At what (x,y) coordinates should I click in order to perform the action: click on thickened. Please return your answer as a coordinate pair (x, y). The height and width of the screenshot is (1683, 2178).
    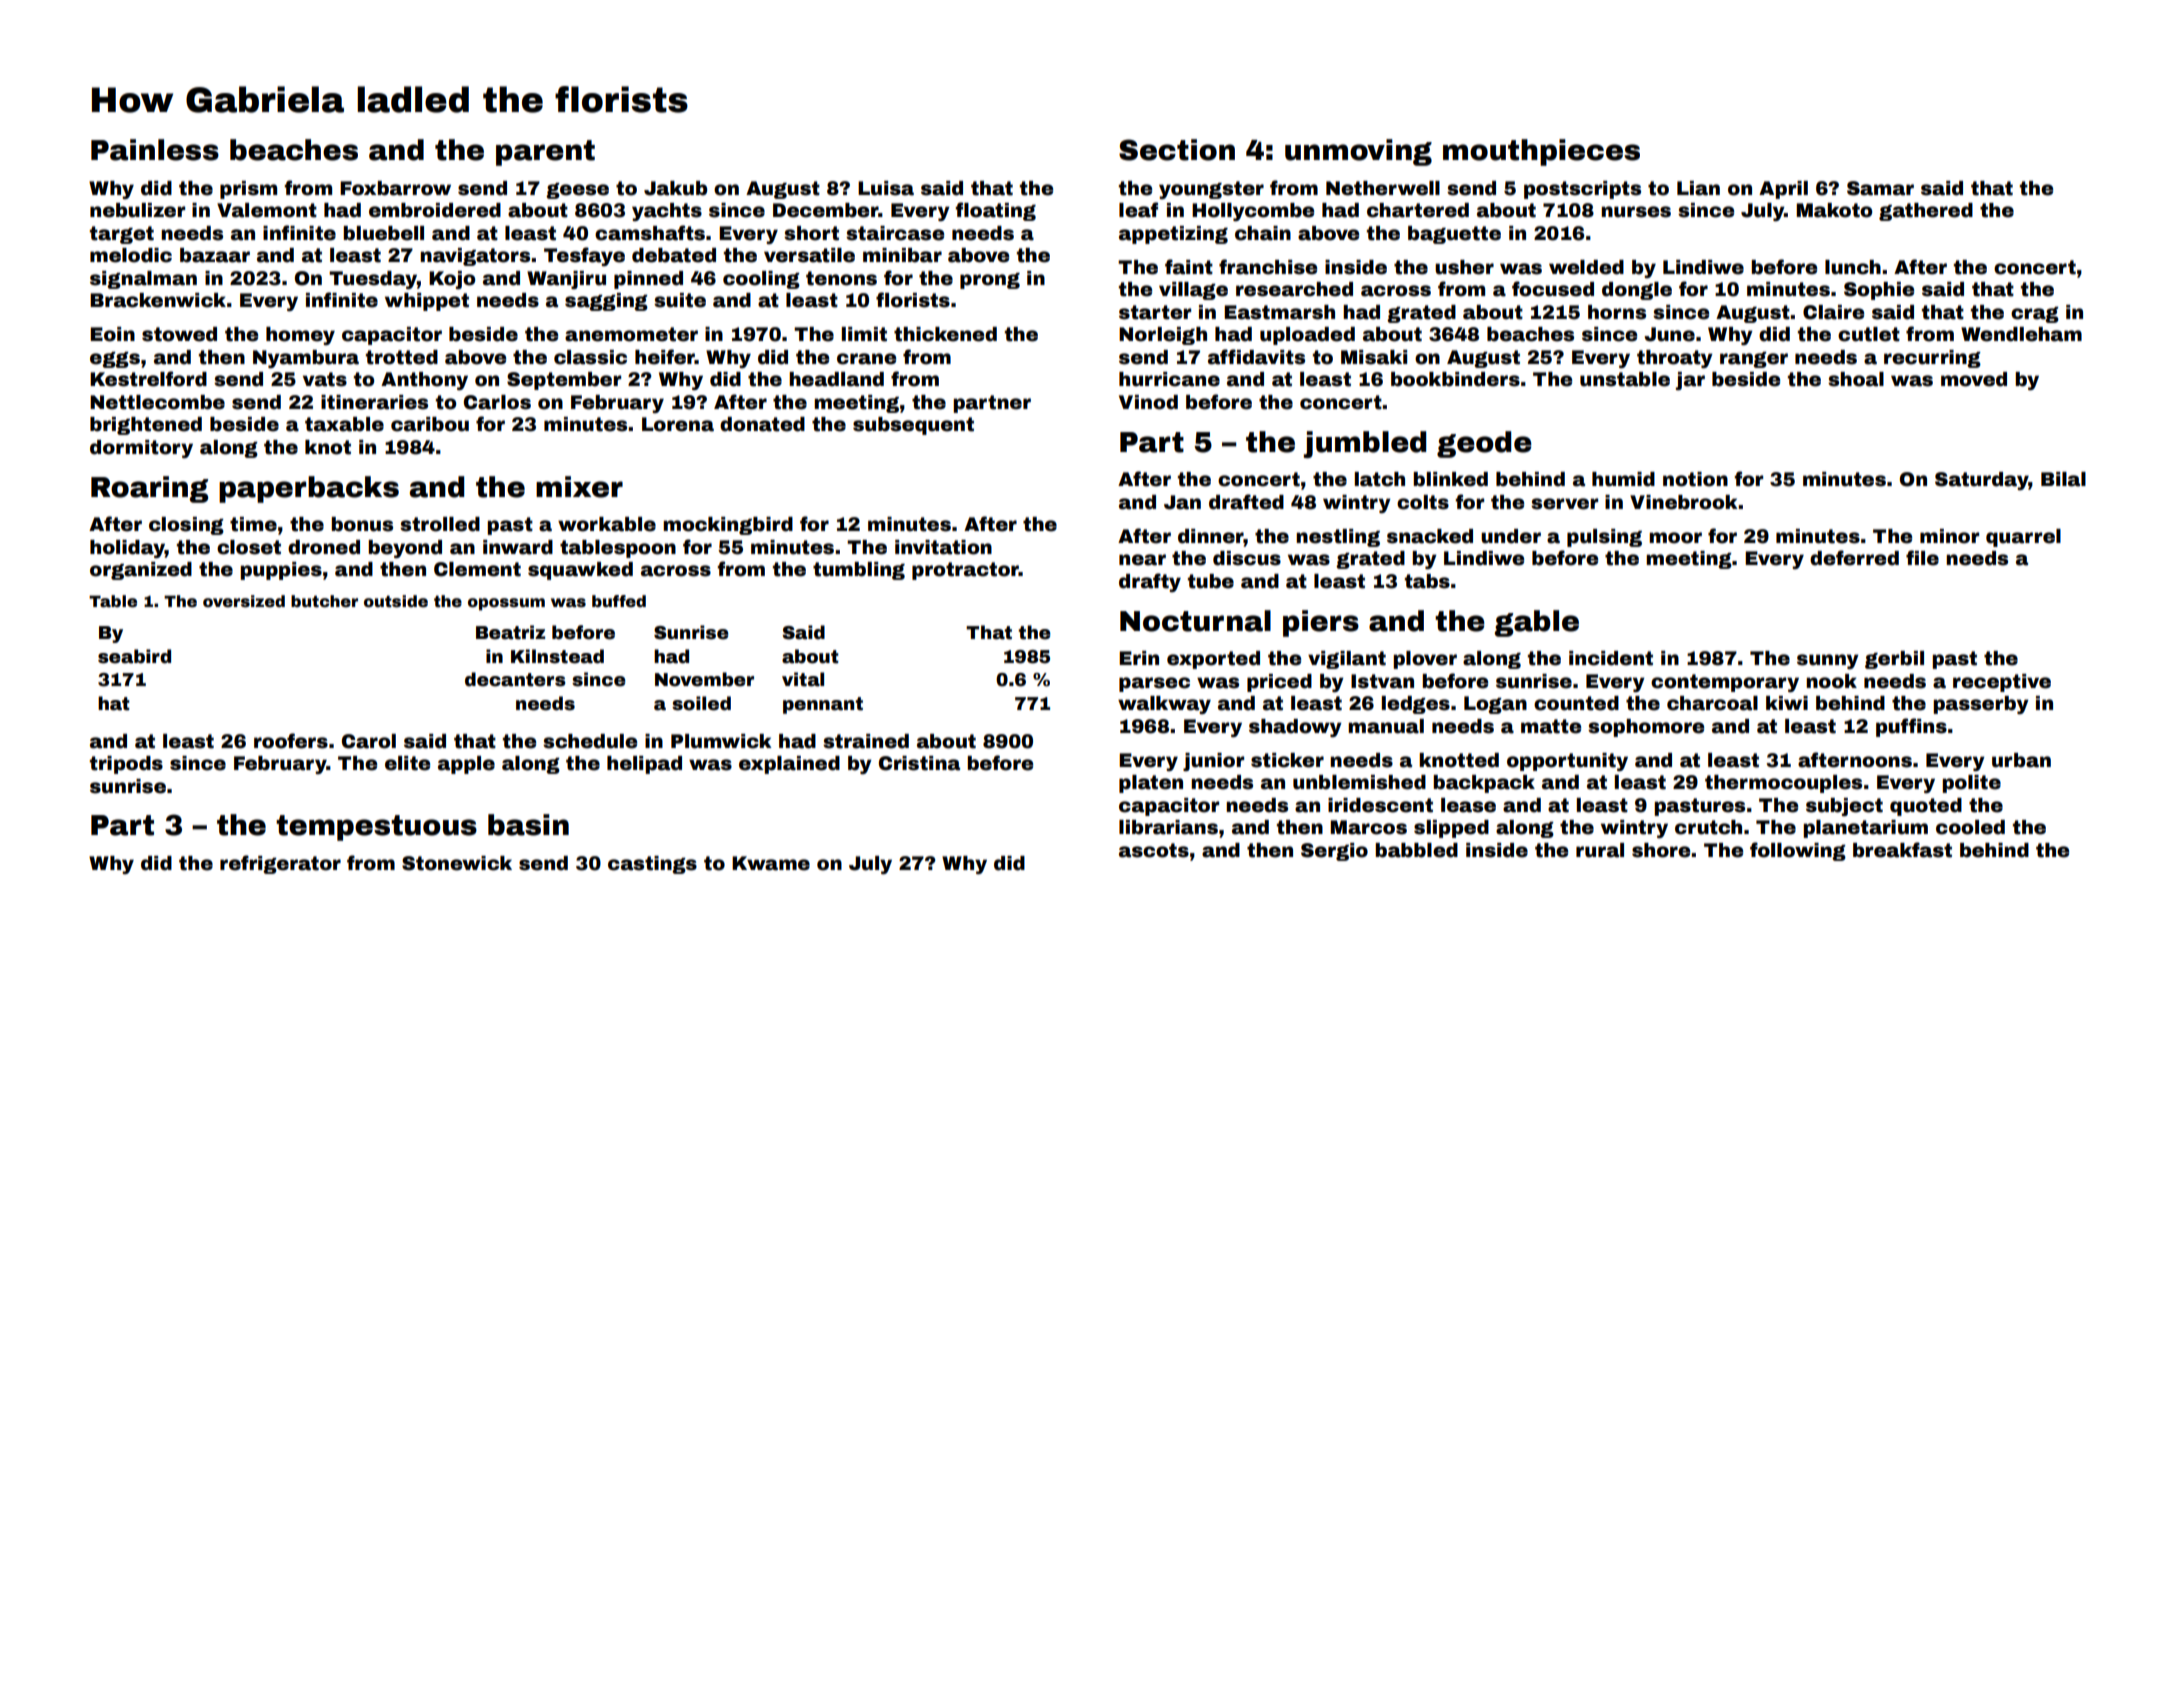
    Looking at the image, I should click on (945, 334).
